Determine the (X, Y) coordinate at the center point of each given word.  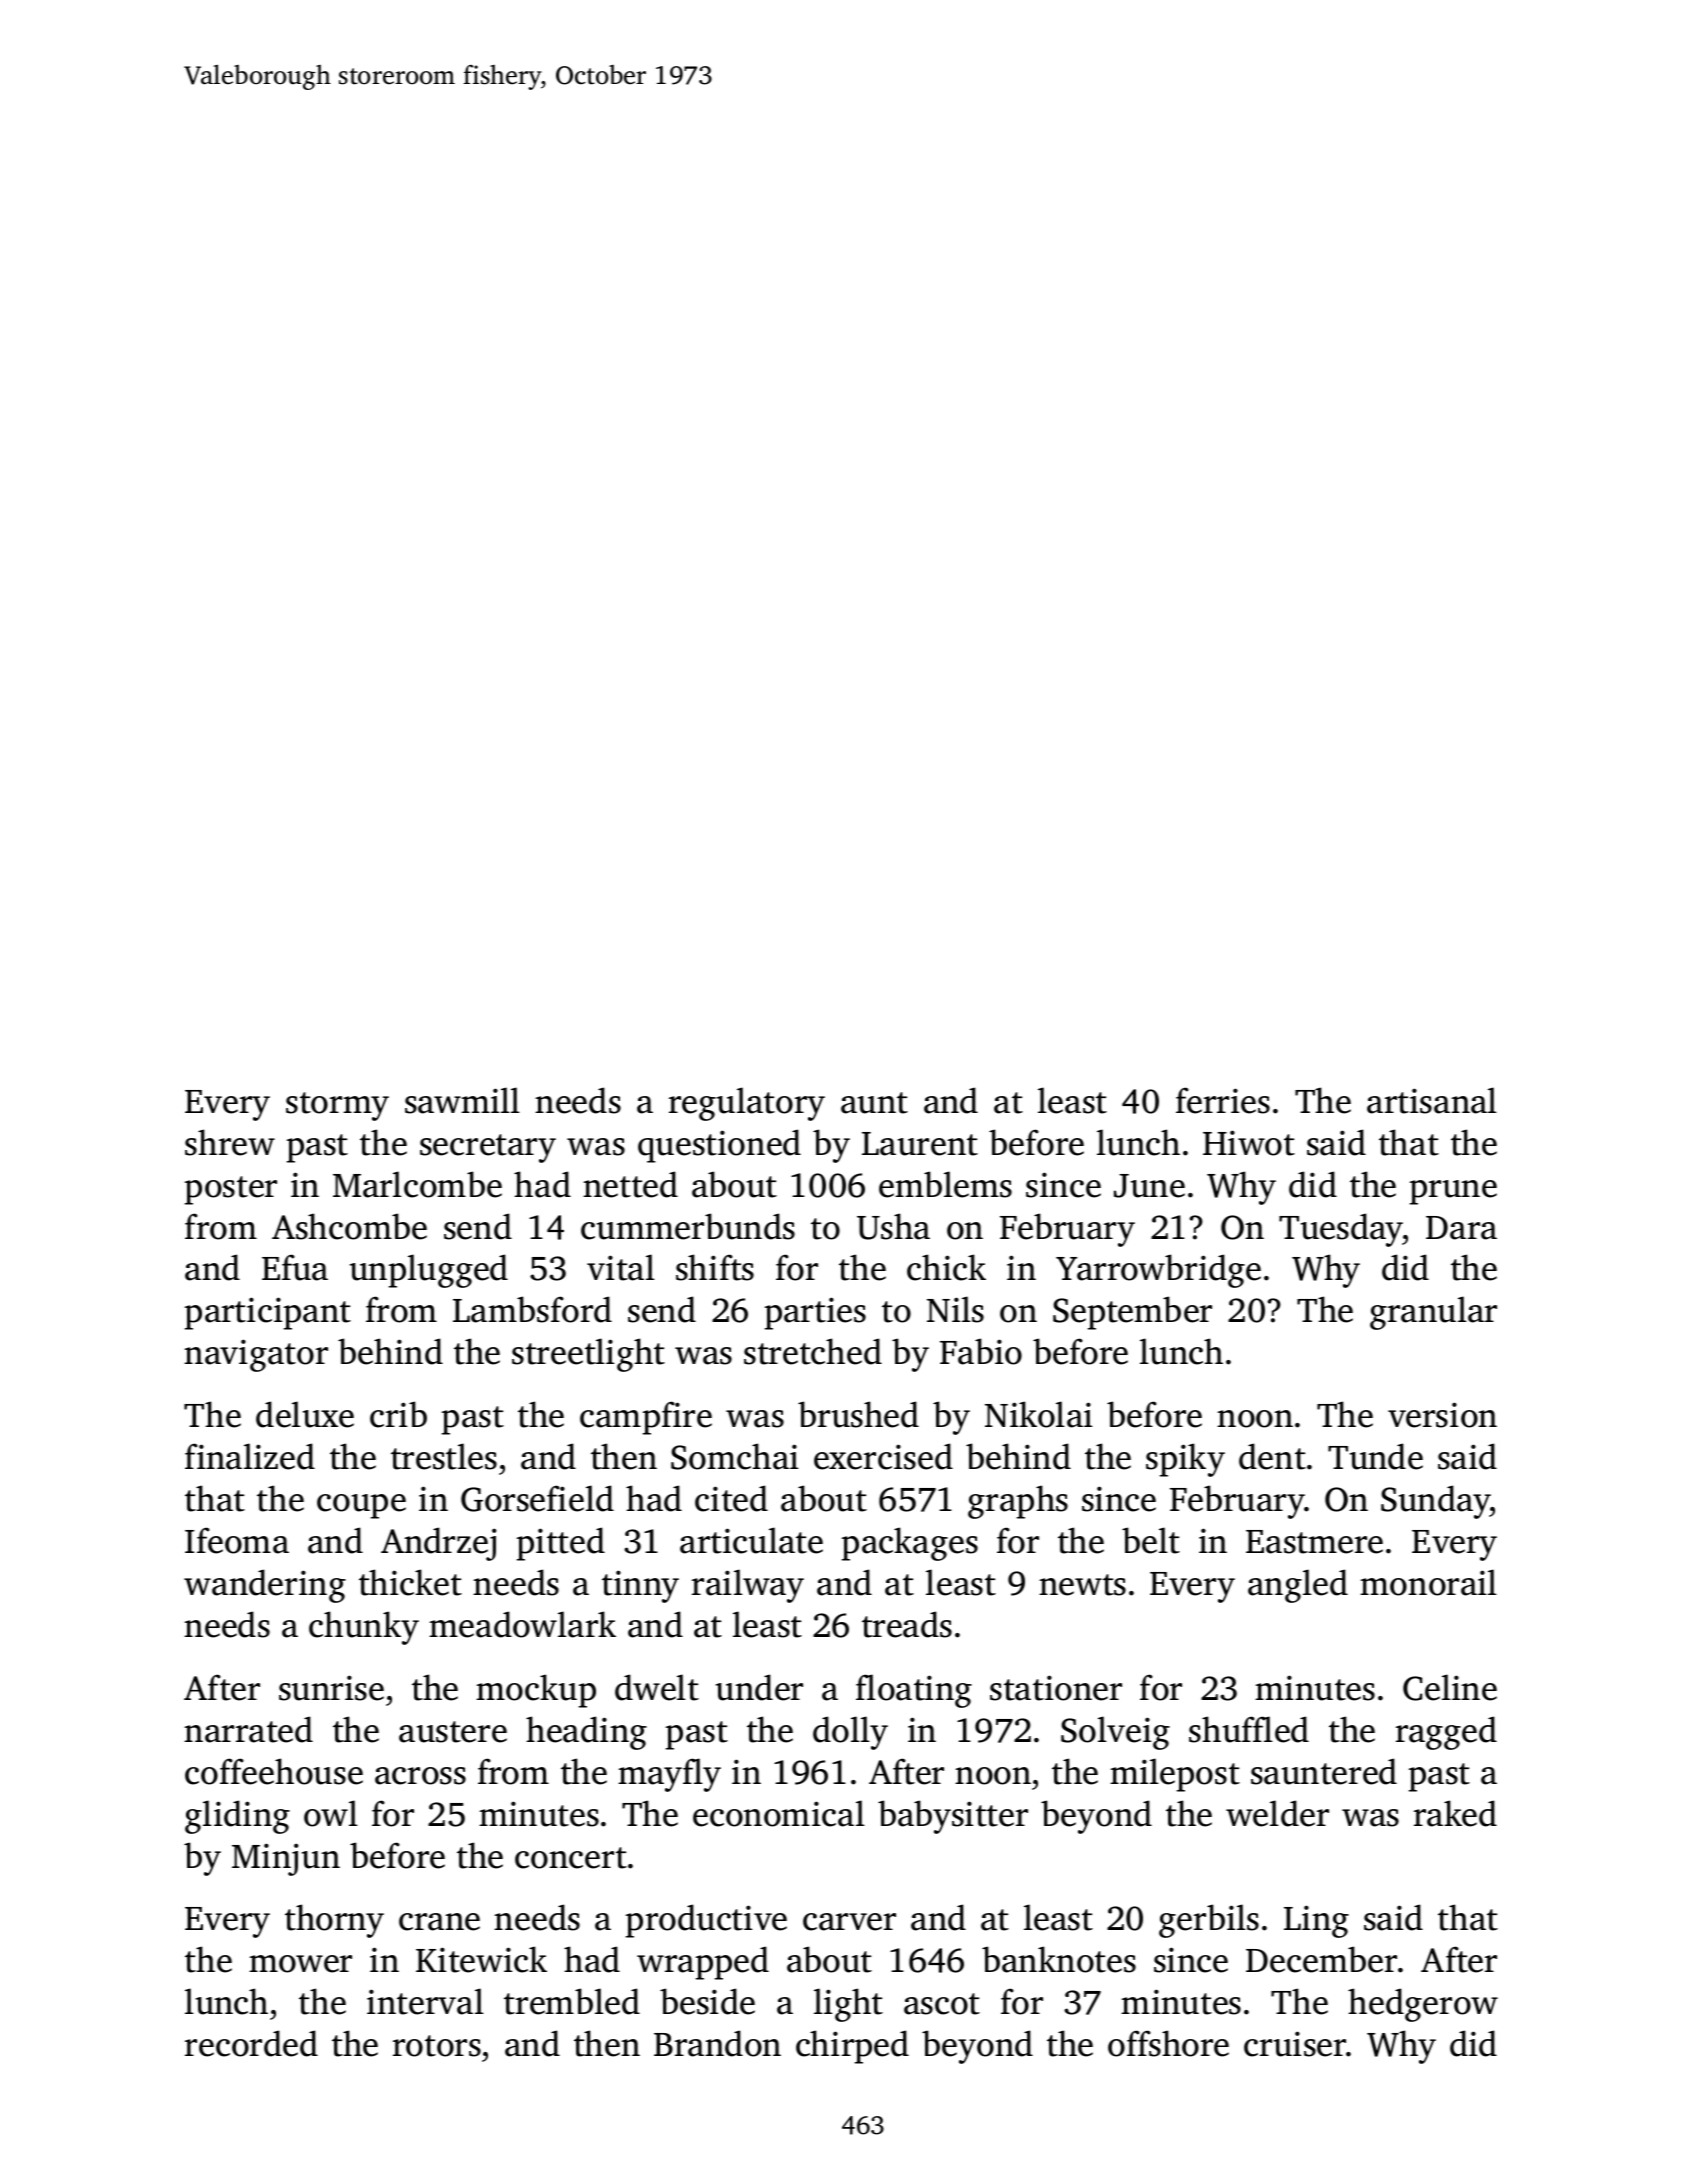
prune (1453, 1192)
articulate (751, 1540)
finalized (250, 1456)
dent (1272, 1456)
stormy (337, 1106)
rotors (437, 2046)
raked (1455, 1813)
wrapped (703, 1963)
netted (630, 1184)
